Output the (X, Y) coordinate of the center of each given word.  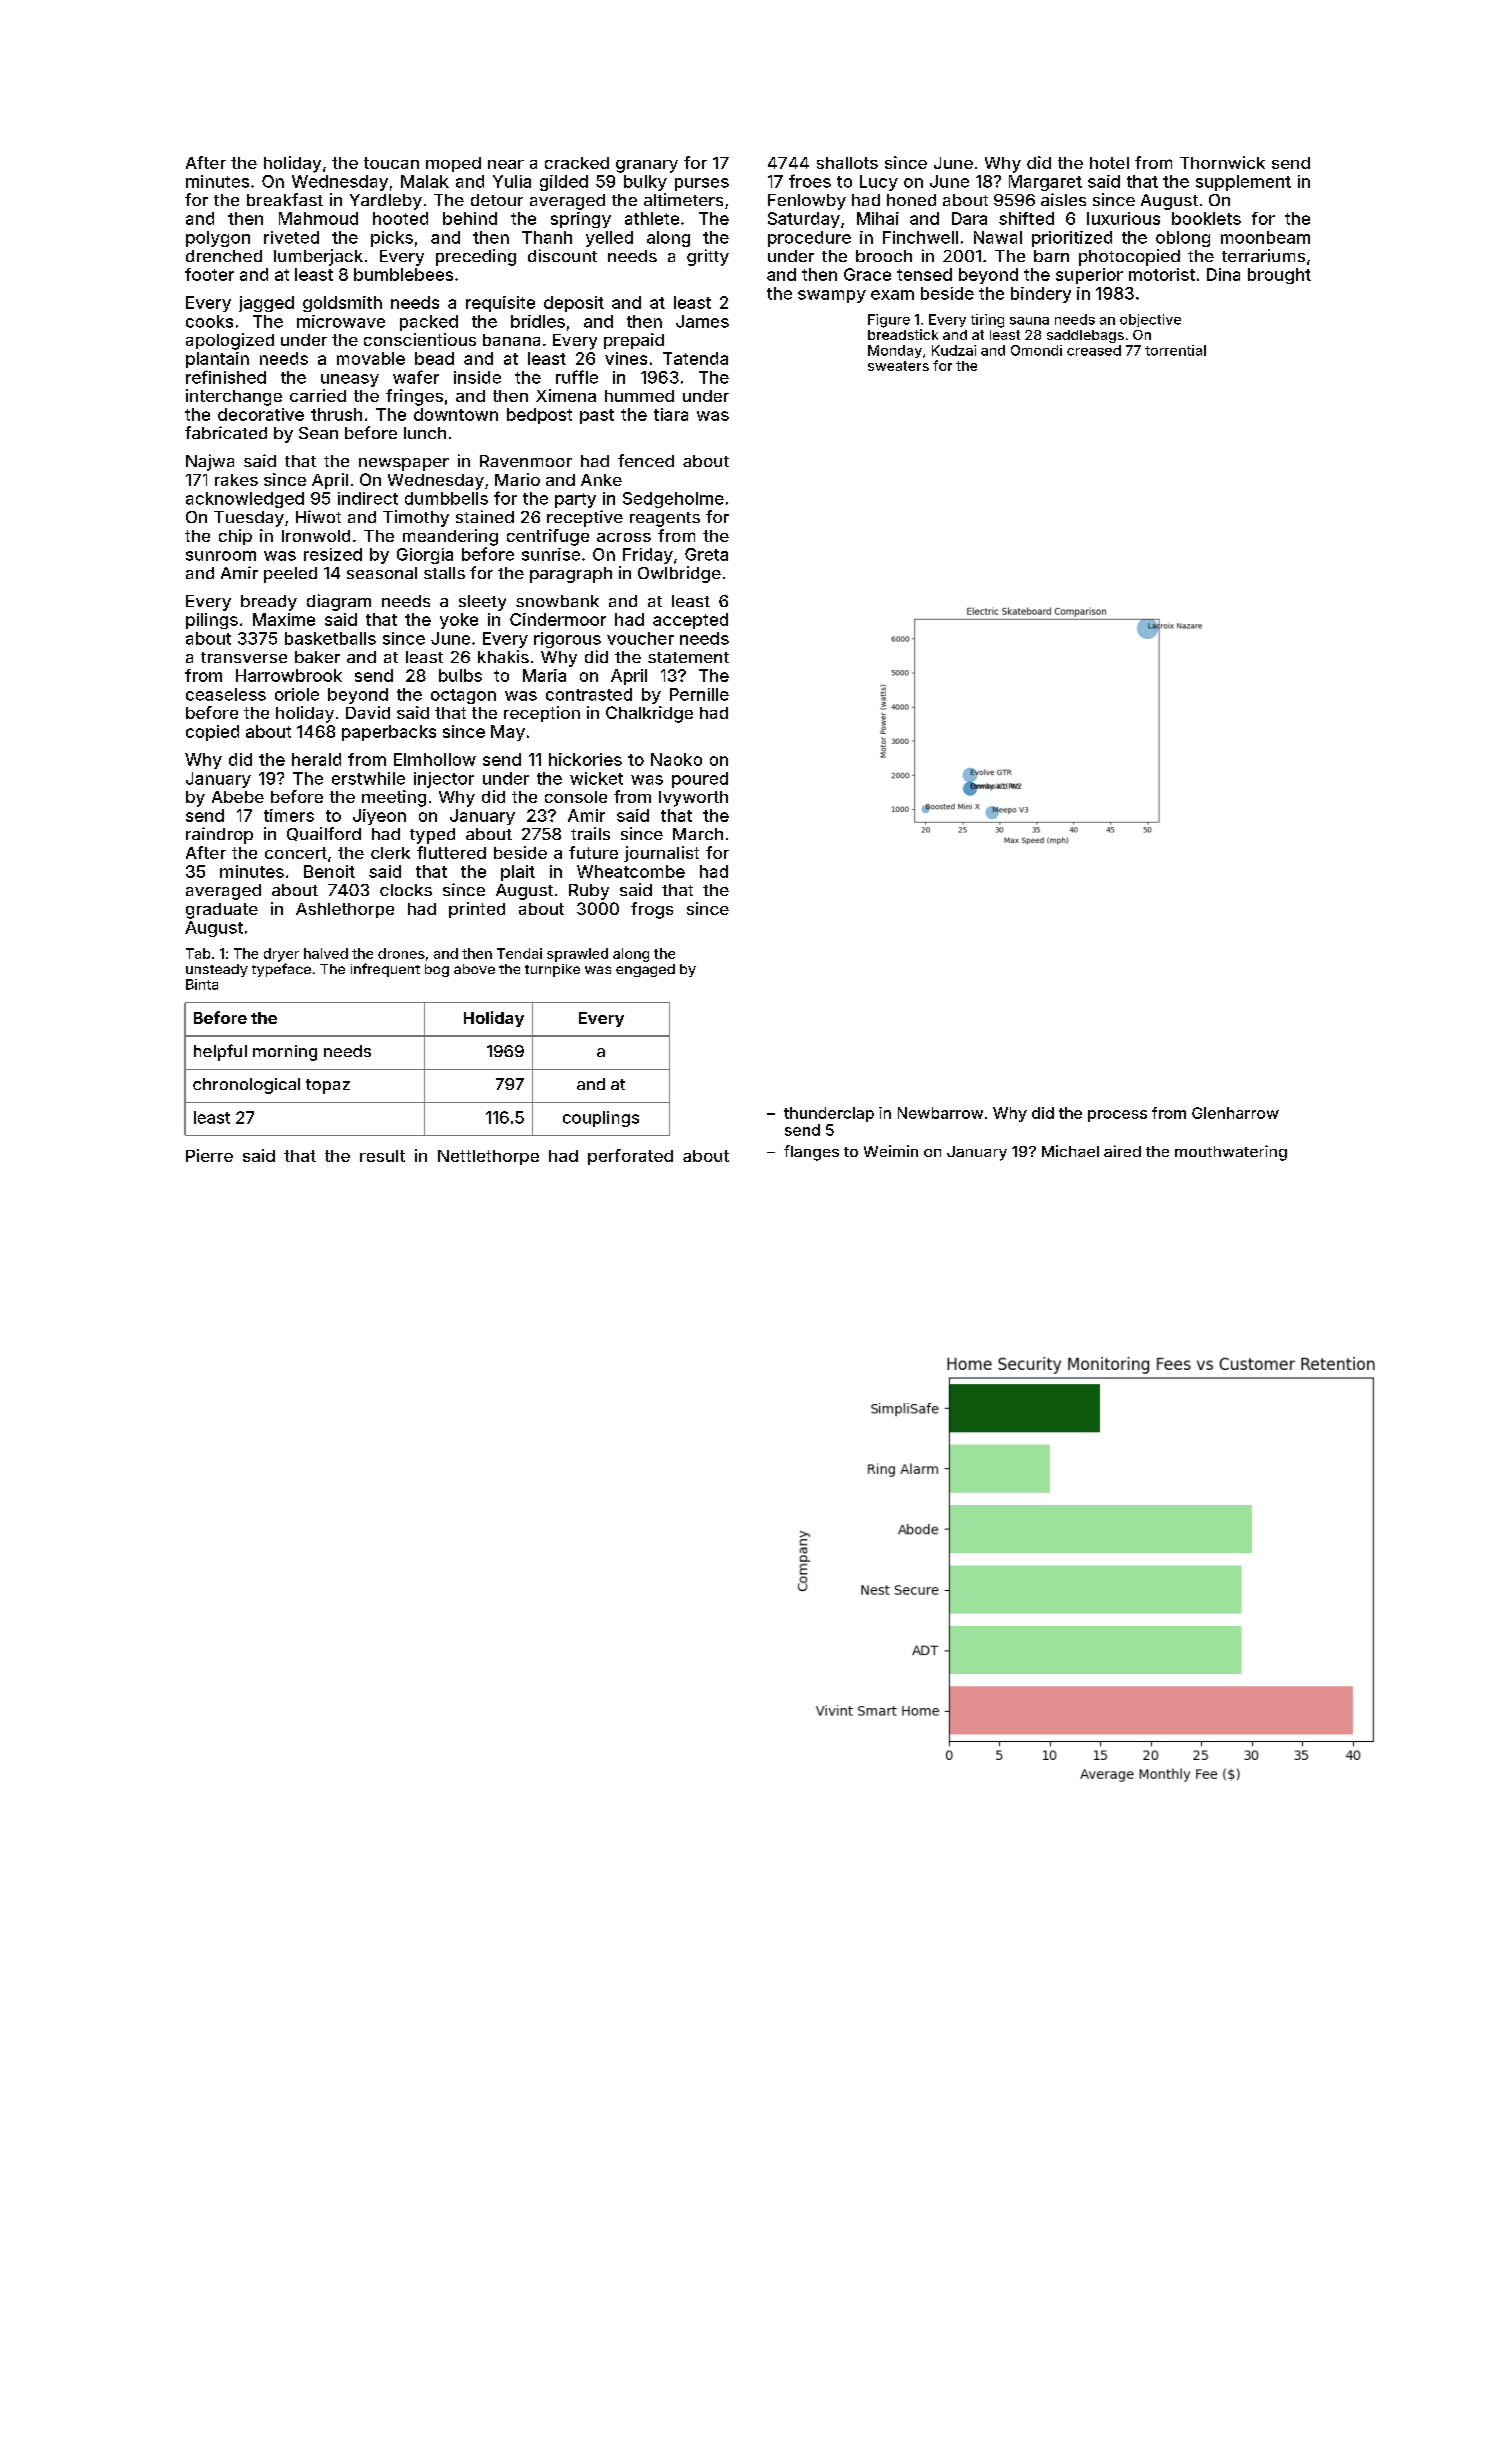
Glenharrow (1235, 1113)
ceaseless (226, 694)
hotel (1109, 163)
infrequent (385, 970)
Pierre (209, 1155)
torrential (1175, 350)
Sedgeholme (673, 500)
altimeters (683, 199)
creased (1094, 350)
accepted (690, 621)
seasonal (382, 573)
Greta (706, 554)
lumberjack (318, 257)
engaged (645, 970)
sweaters (898, 366)
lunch (425, 433)
